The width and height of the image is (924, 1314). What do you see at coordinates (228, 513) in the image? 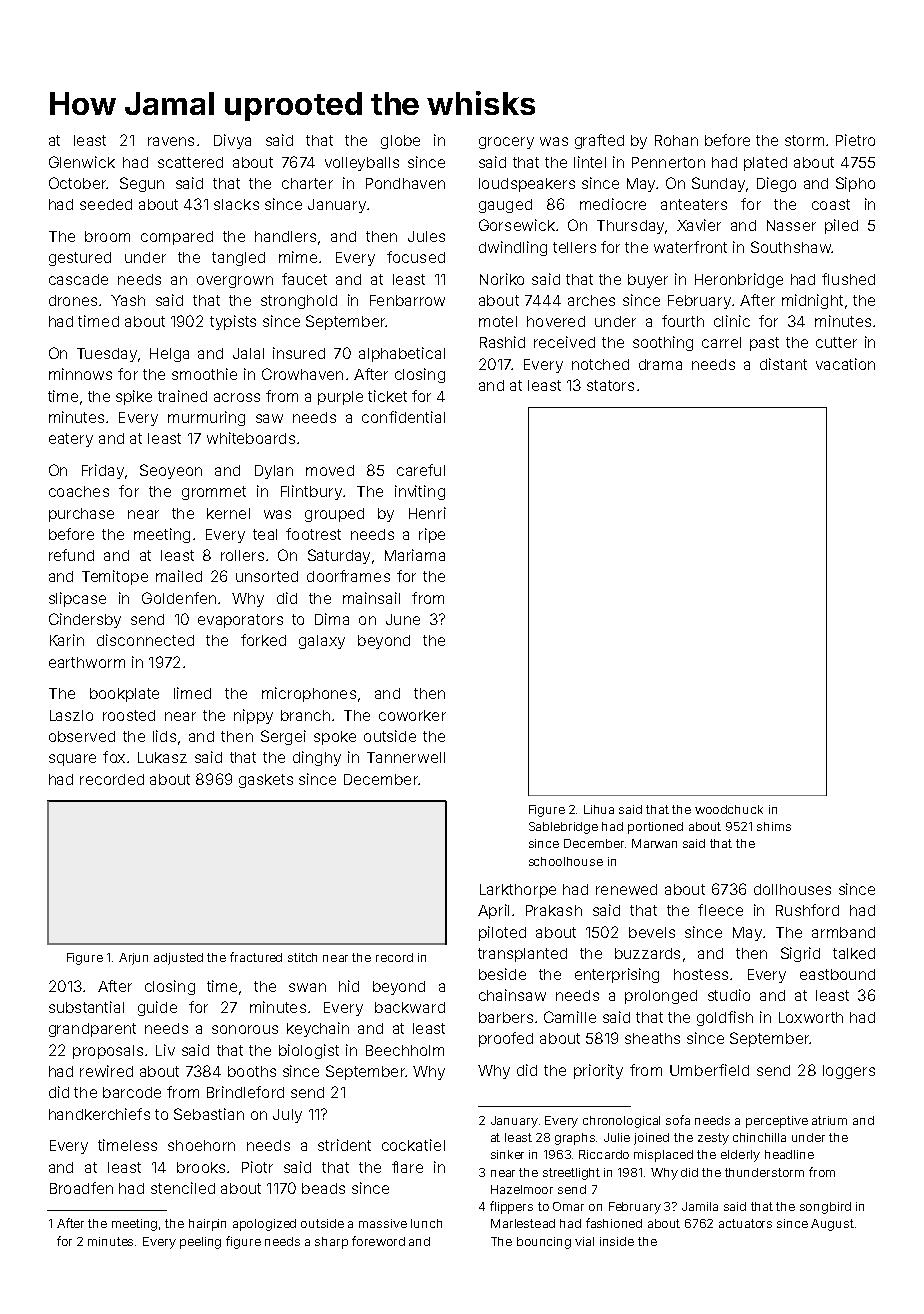
I see `kernel` at bounding box center [228, 513].
